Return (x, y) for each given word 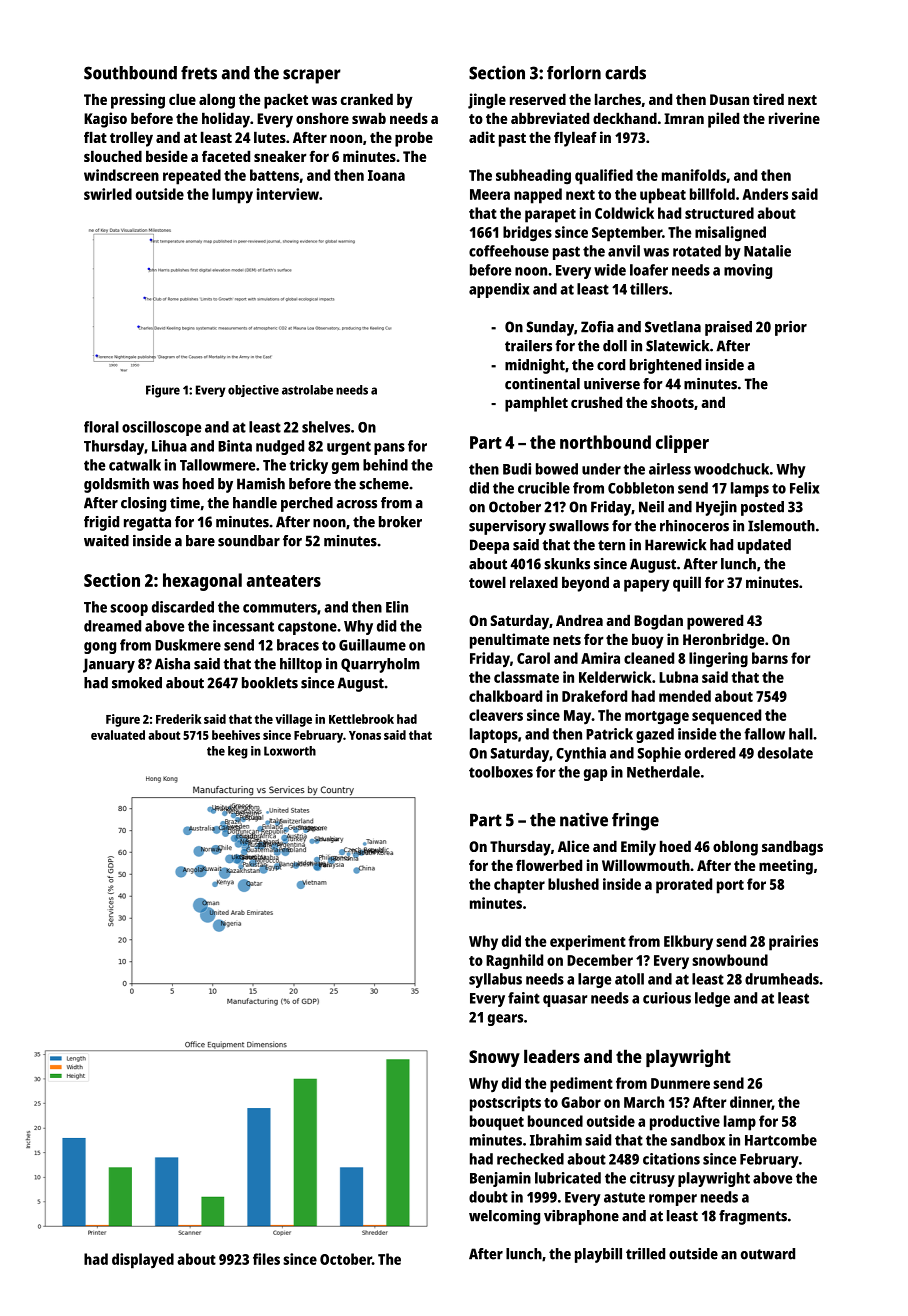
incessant (243, 626)
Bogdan (658, 622)
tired (768, 99)
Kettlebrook (361, 719)
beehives (236, 735)
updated (764, 546)
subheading (533, 177)
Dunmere (680, 1083)
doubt (488, 1197)
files (266, 1259)
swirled (108, 194)
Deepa (489, 546)
